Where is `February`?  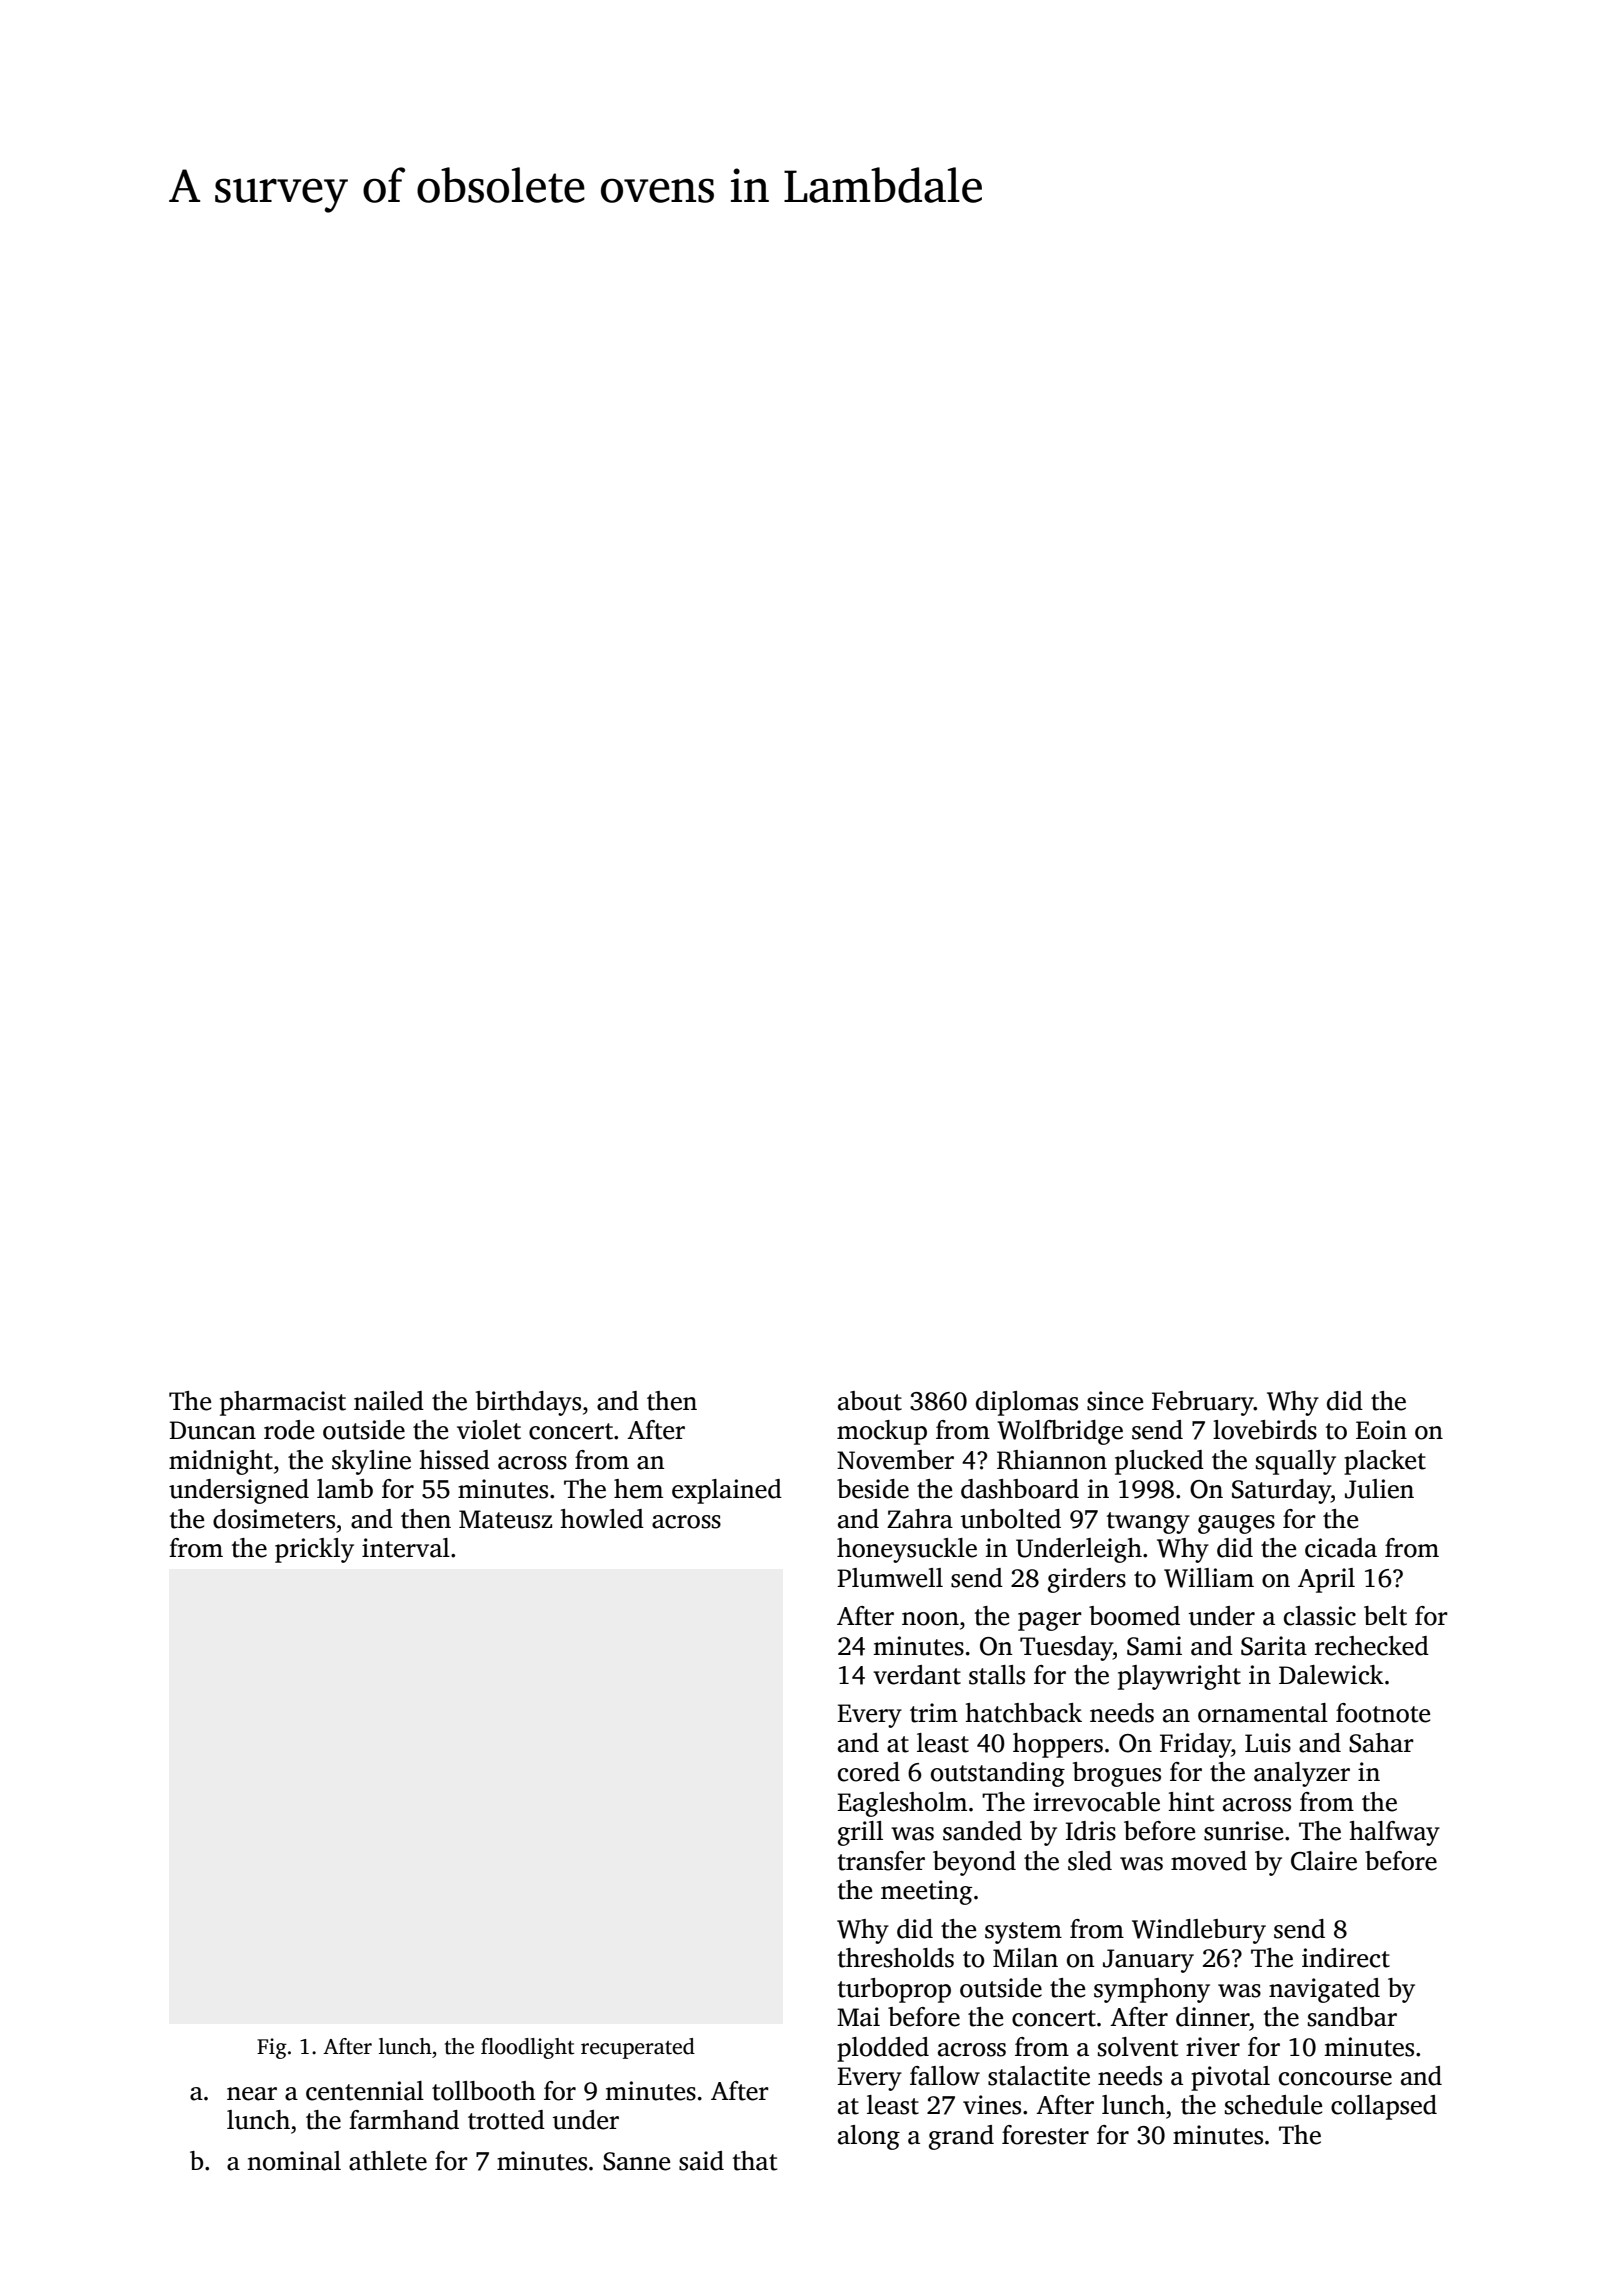 February is located at coordinates (1203, 1403).
